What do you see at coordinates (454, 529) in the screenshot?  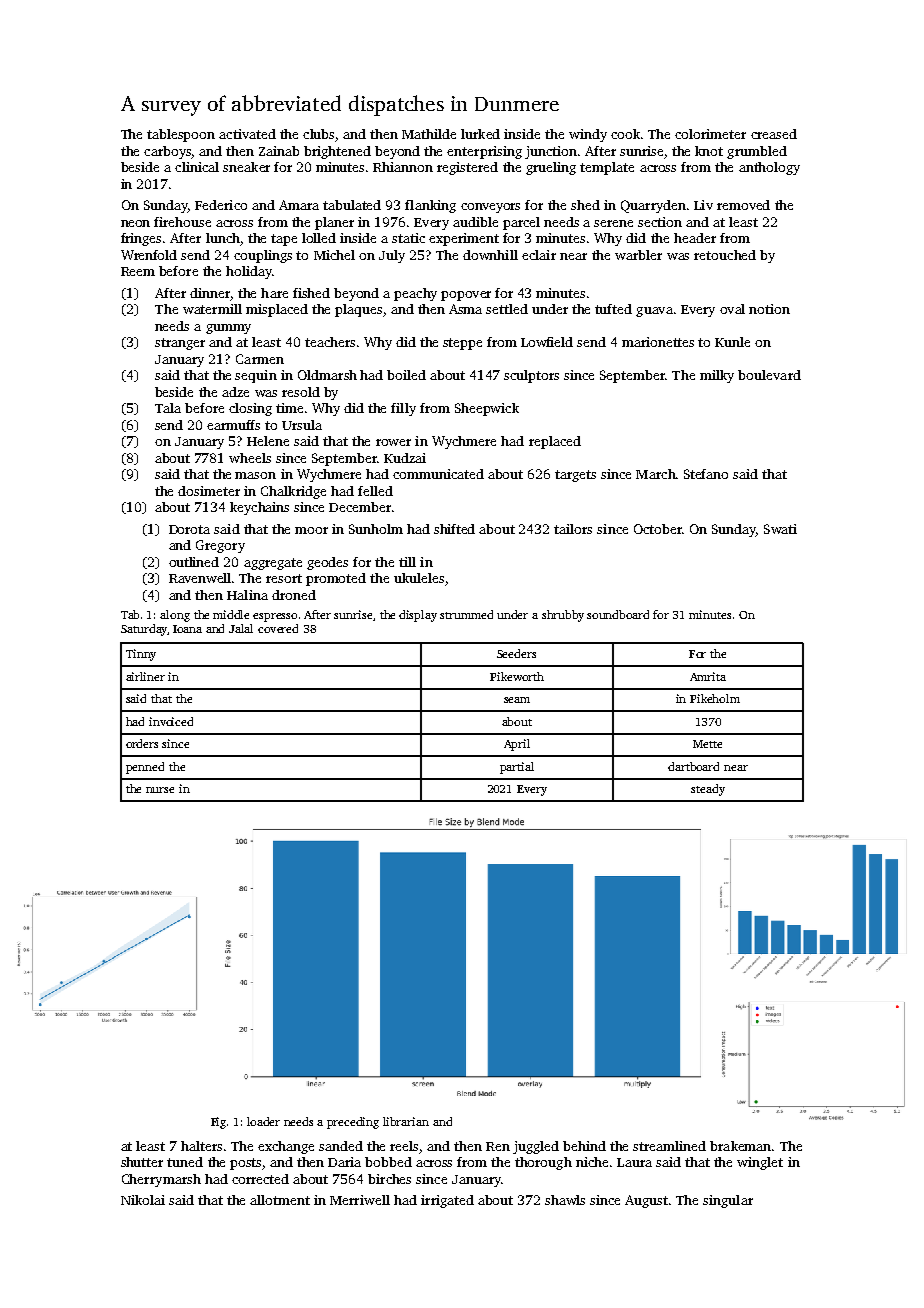 I see `shifted` at bounding box center [454, 529].
